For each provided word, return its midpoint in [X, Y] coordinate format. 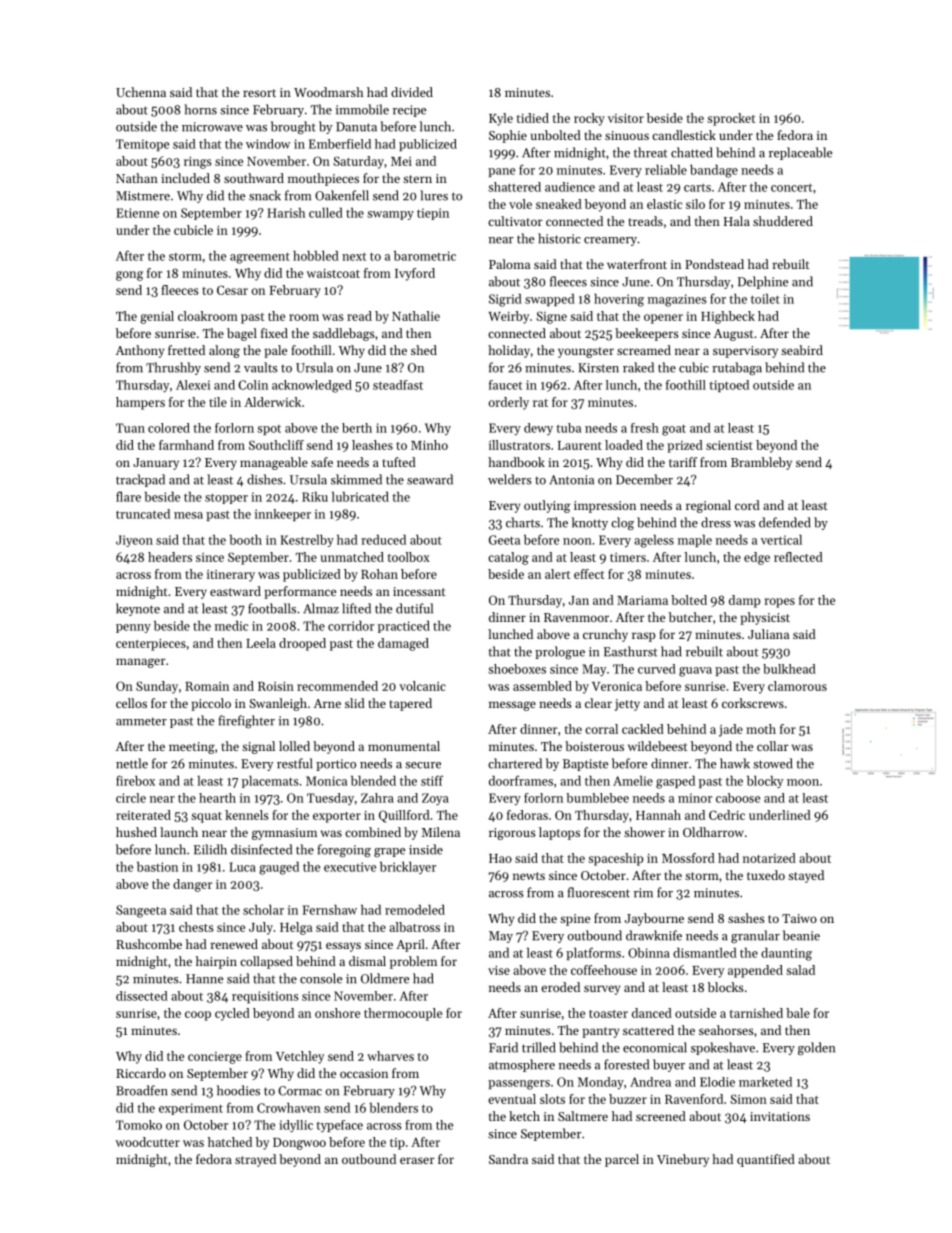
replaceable [800, 153]
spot [269, 430]
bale [798, 1013]
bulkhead [789, 669]
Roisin [276, 686]
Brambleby [761, 463]
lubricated [360, 497]
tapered [411, 704]
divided [412, 92]
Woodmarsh [328, 92]
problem [413, 962]
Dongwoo [299, 1144]
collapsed [266, 962]
